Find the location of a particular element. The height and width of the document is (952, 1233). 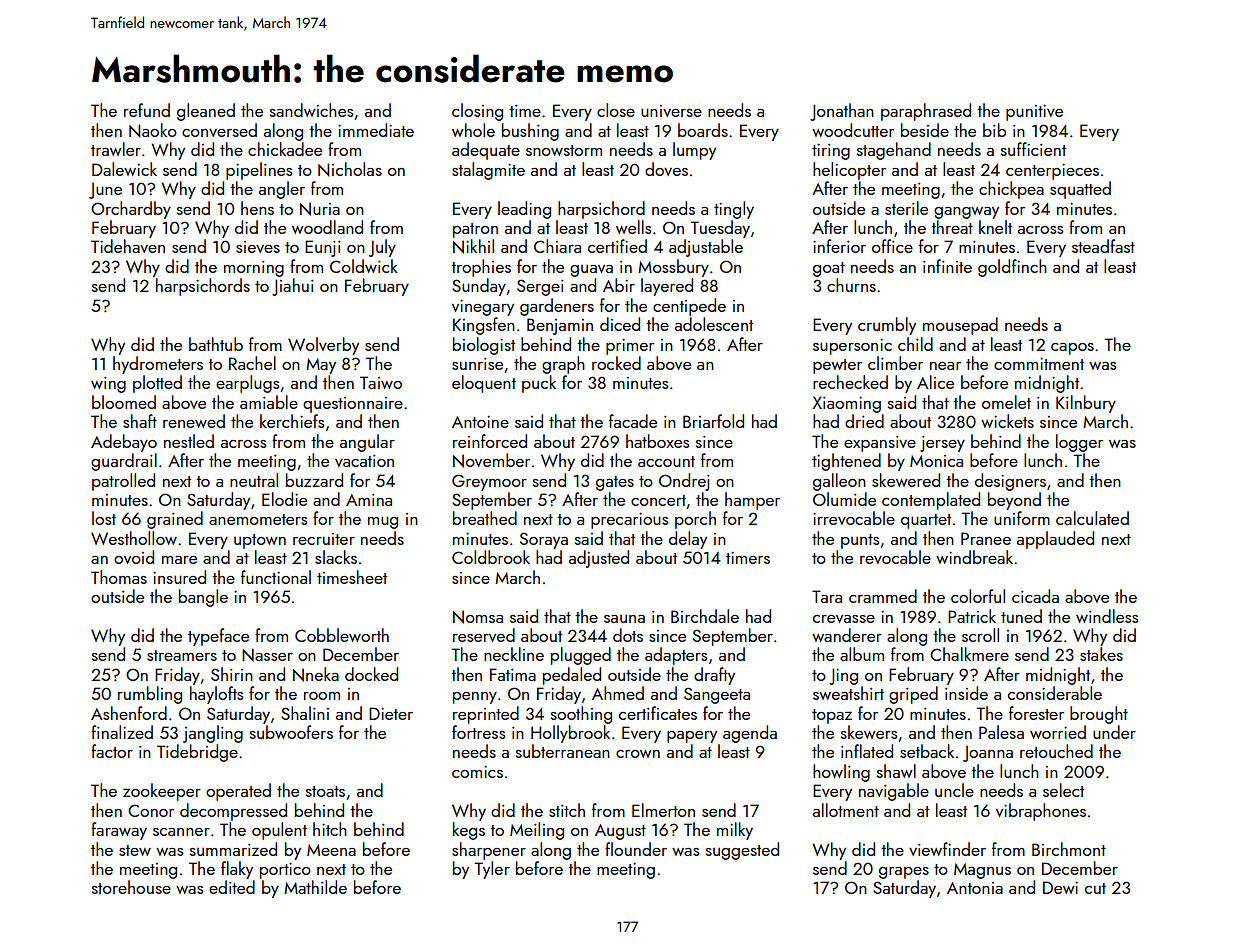

infinite is located at coordinates (947, 266).
